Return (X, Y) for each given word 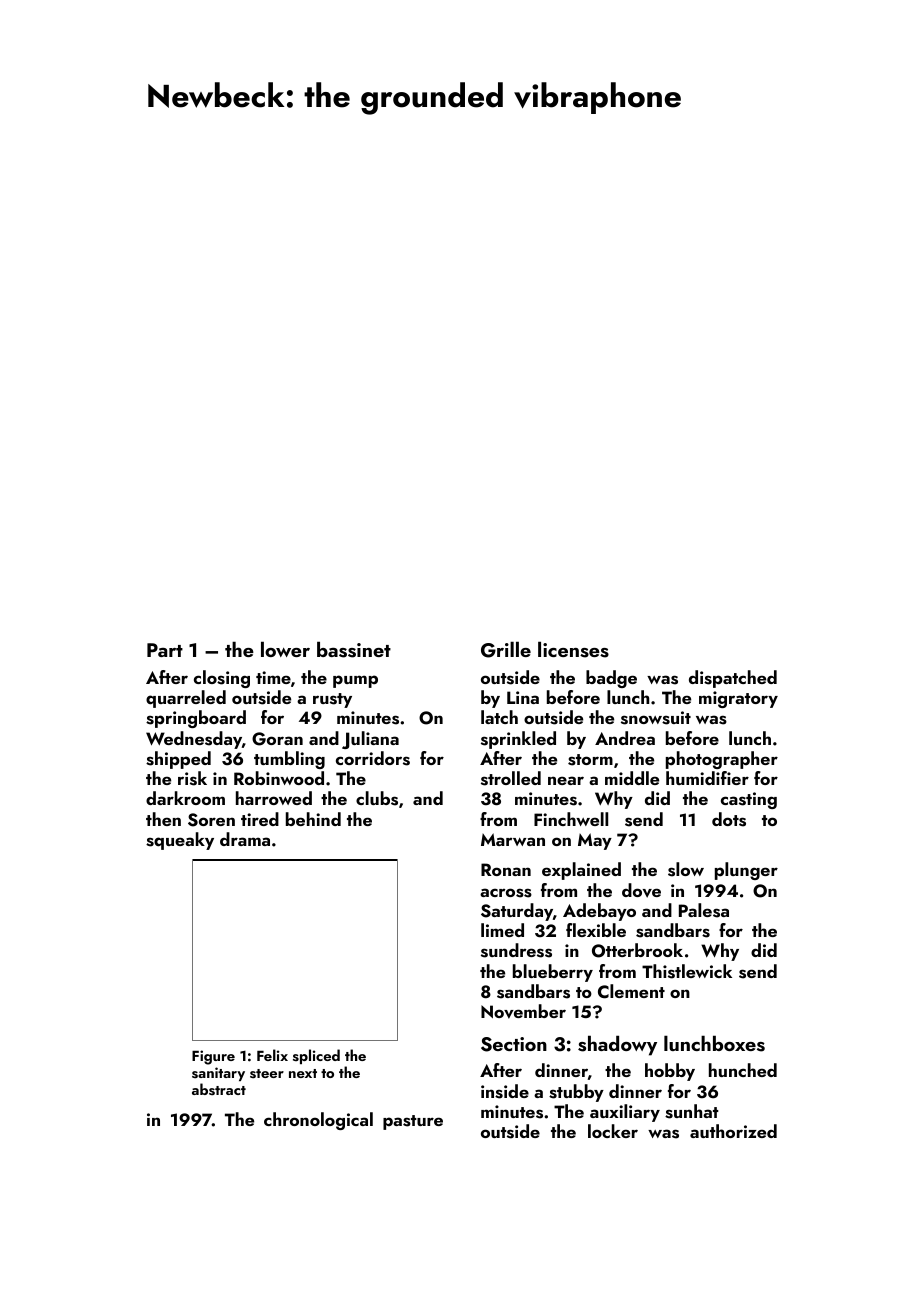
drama (245, 839)
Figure (213, 1057)
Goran (277, 739)
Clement (631, 991)
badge (611, 679)
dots (729, 819)
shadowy (617, 1045)
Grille (506, 649)
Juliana (370, 740)
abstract (219, 1089)
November (523, 1011)
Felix (272, 1055)
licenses (573, 649)
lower (285, 649)
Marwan (513, 839)
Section (514, 1044)
